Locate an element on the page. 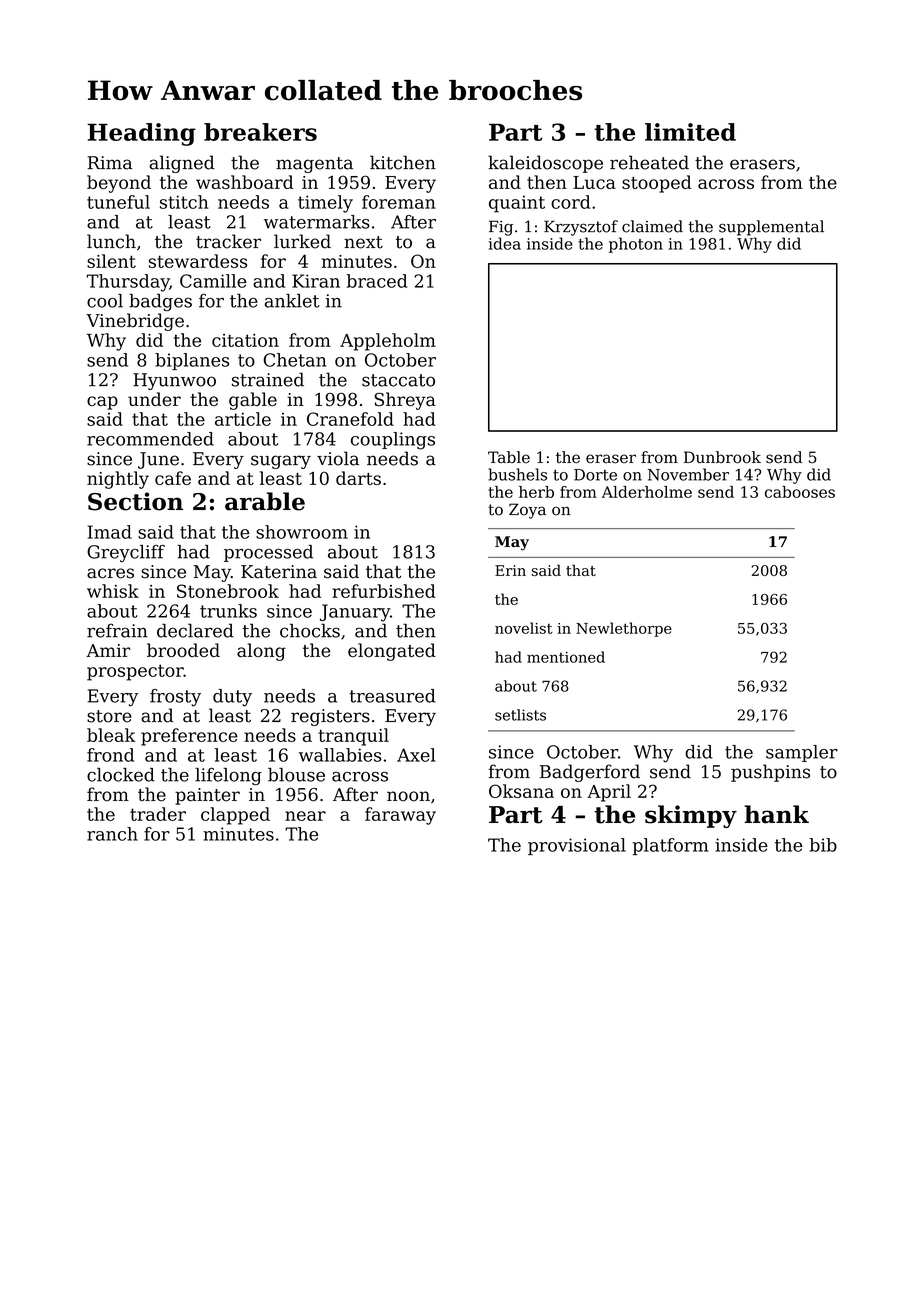 The height and width of the page is (1311, 924). Appleholm is located at coordinates (388, 342).
